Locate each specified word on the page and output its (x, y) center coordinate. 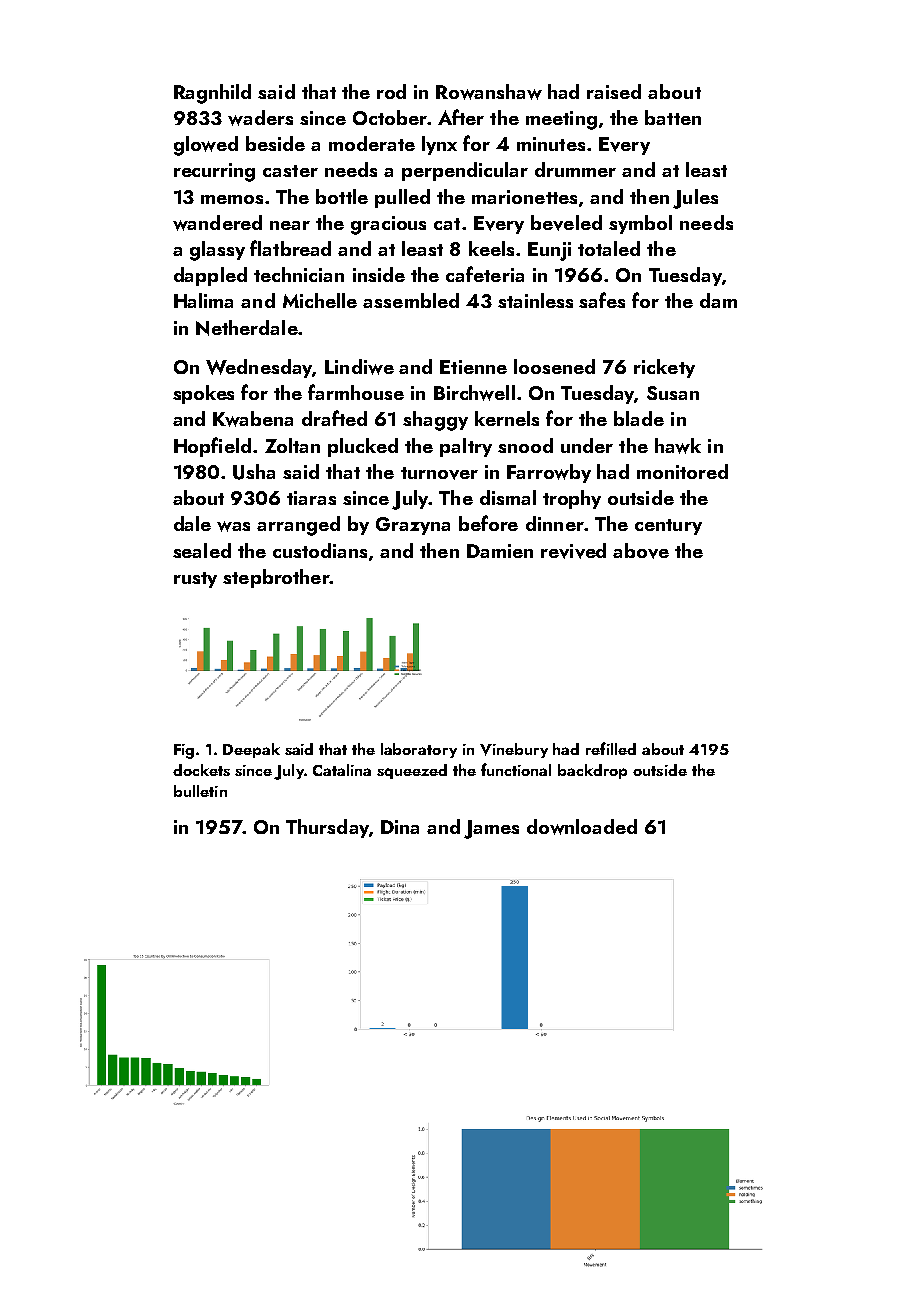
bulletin (200, 791)
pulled (402, 198)
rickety (664, 368)
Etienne (473, 367)
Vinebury (514, 750)
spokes (203, 394)
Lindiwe (359, 367)
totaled (609, 248)
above (641, 551)
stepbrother (276, 578)
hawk (678, 446)
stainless (535, 300)
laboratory (419, 750)
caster (290, 171)
